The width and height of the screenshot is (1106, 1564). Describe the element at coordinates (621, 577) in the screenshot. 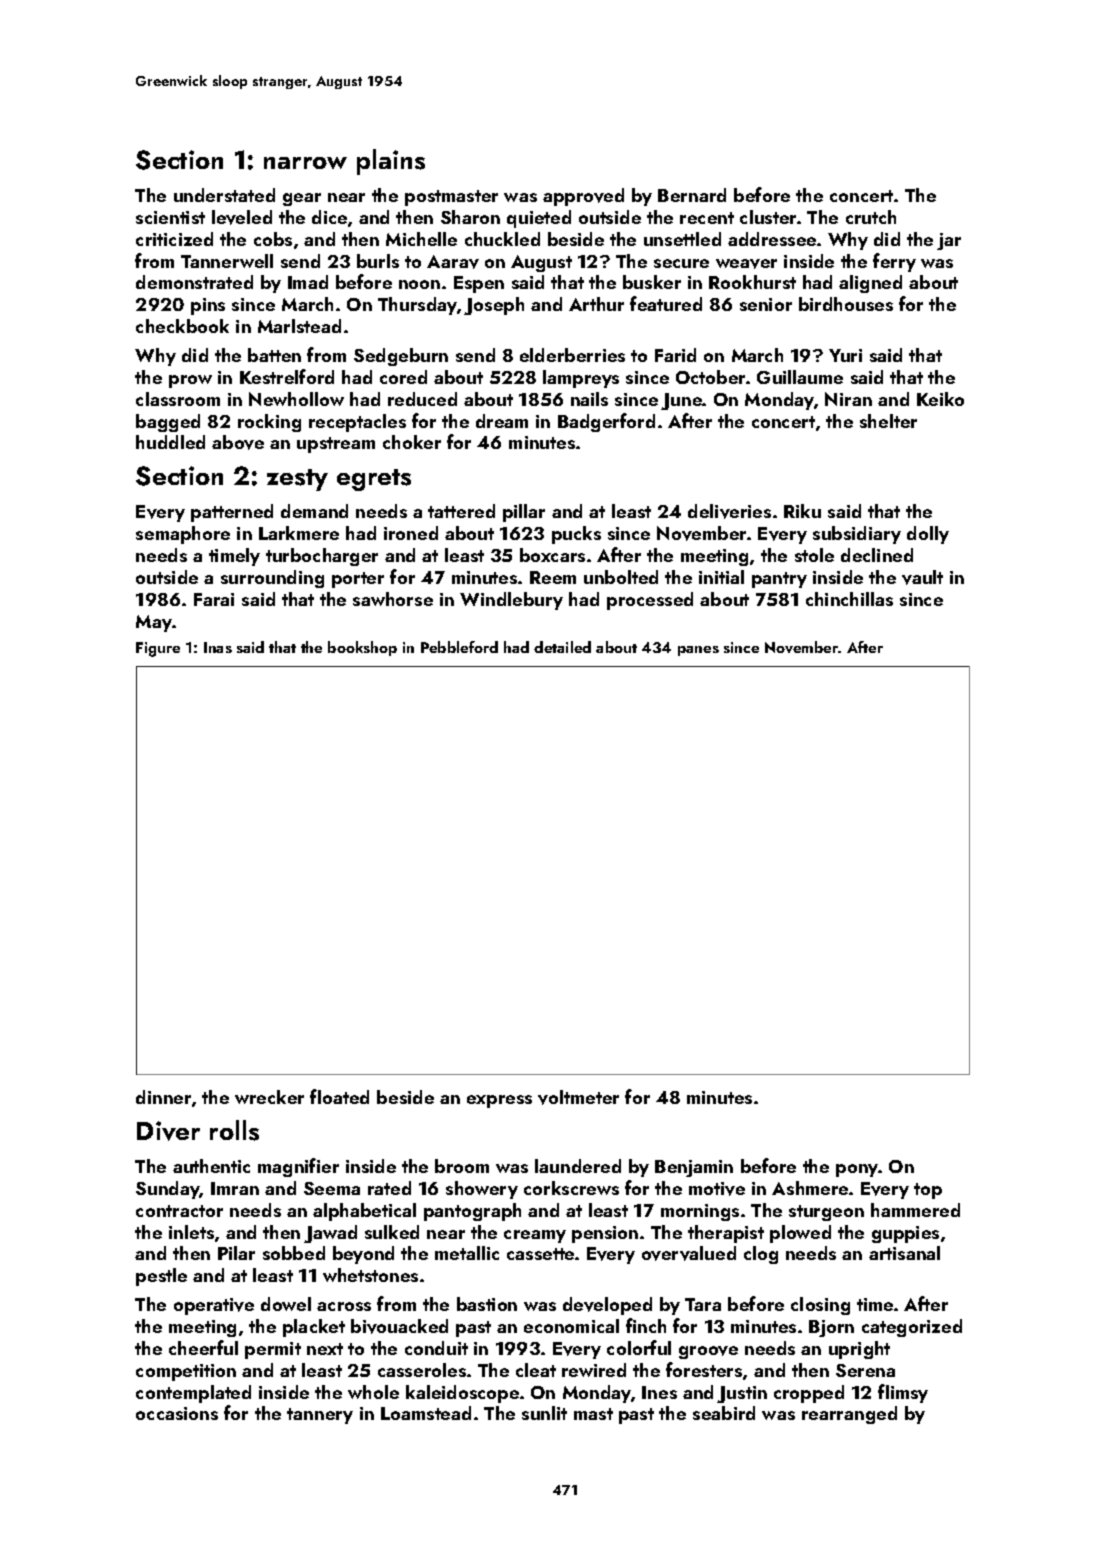

I see `unbolted` at that location.
